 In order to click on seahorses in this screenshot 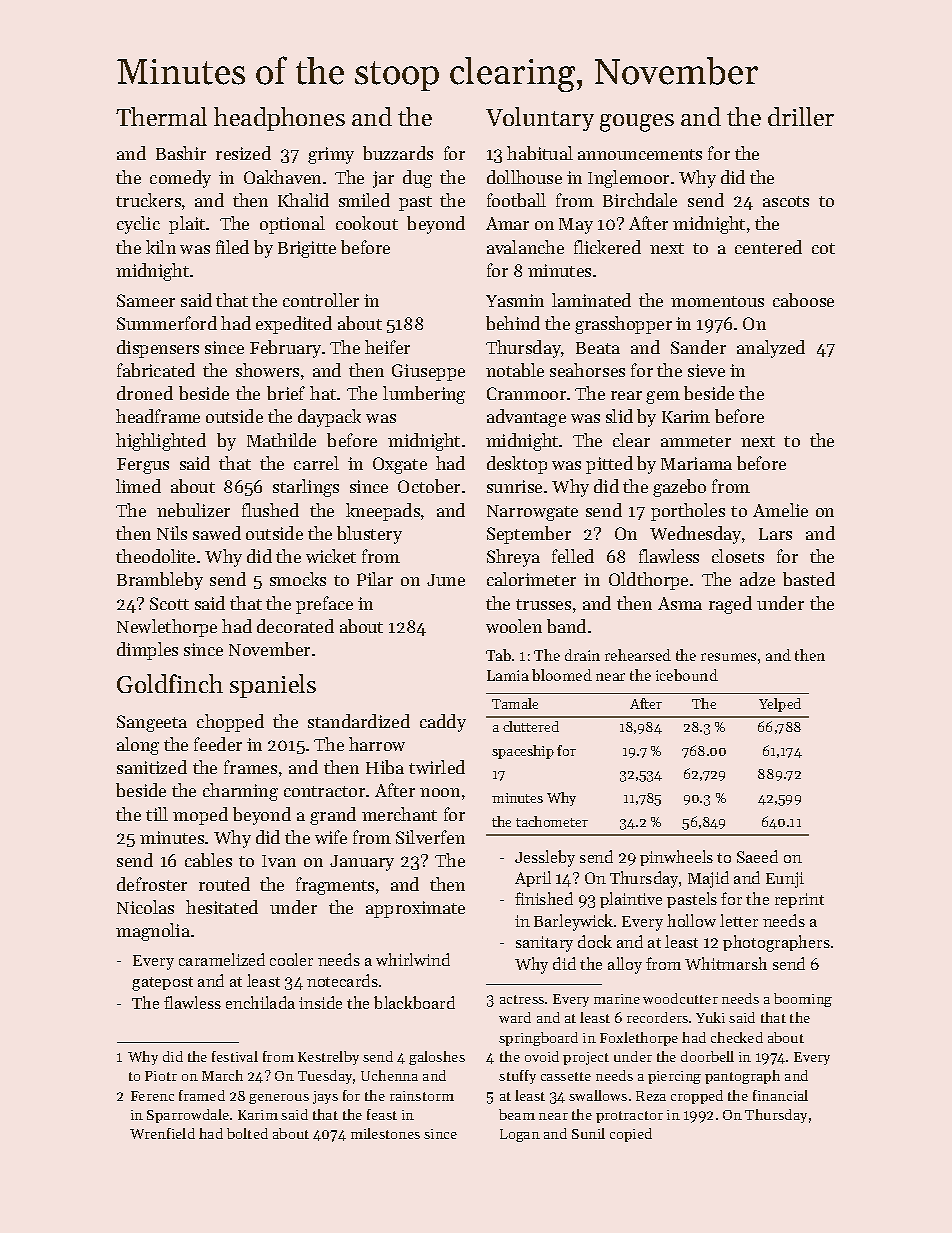, I will do `click(587, 370)`.
